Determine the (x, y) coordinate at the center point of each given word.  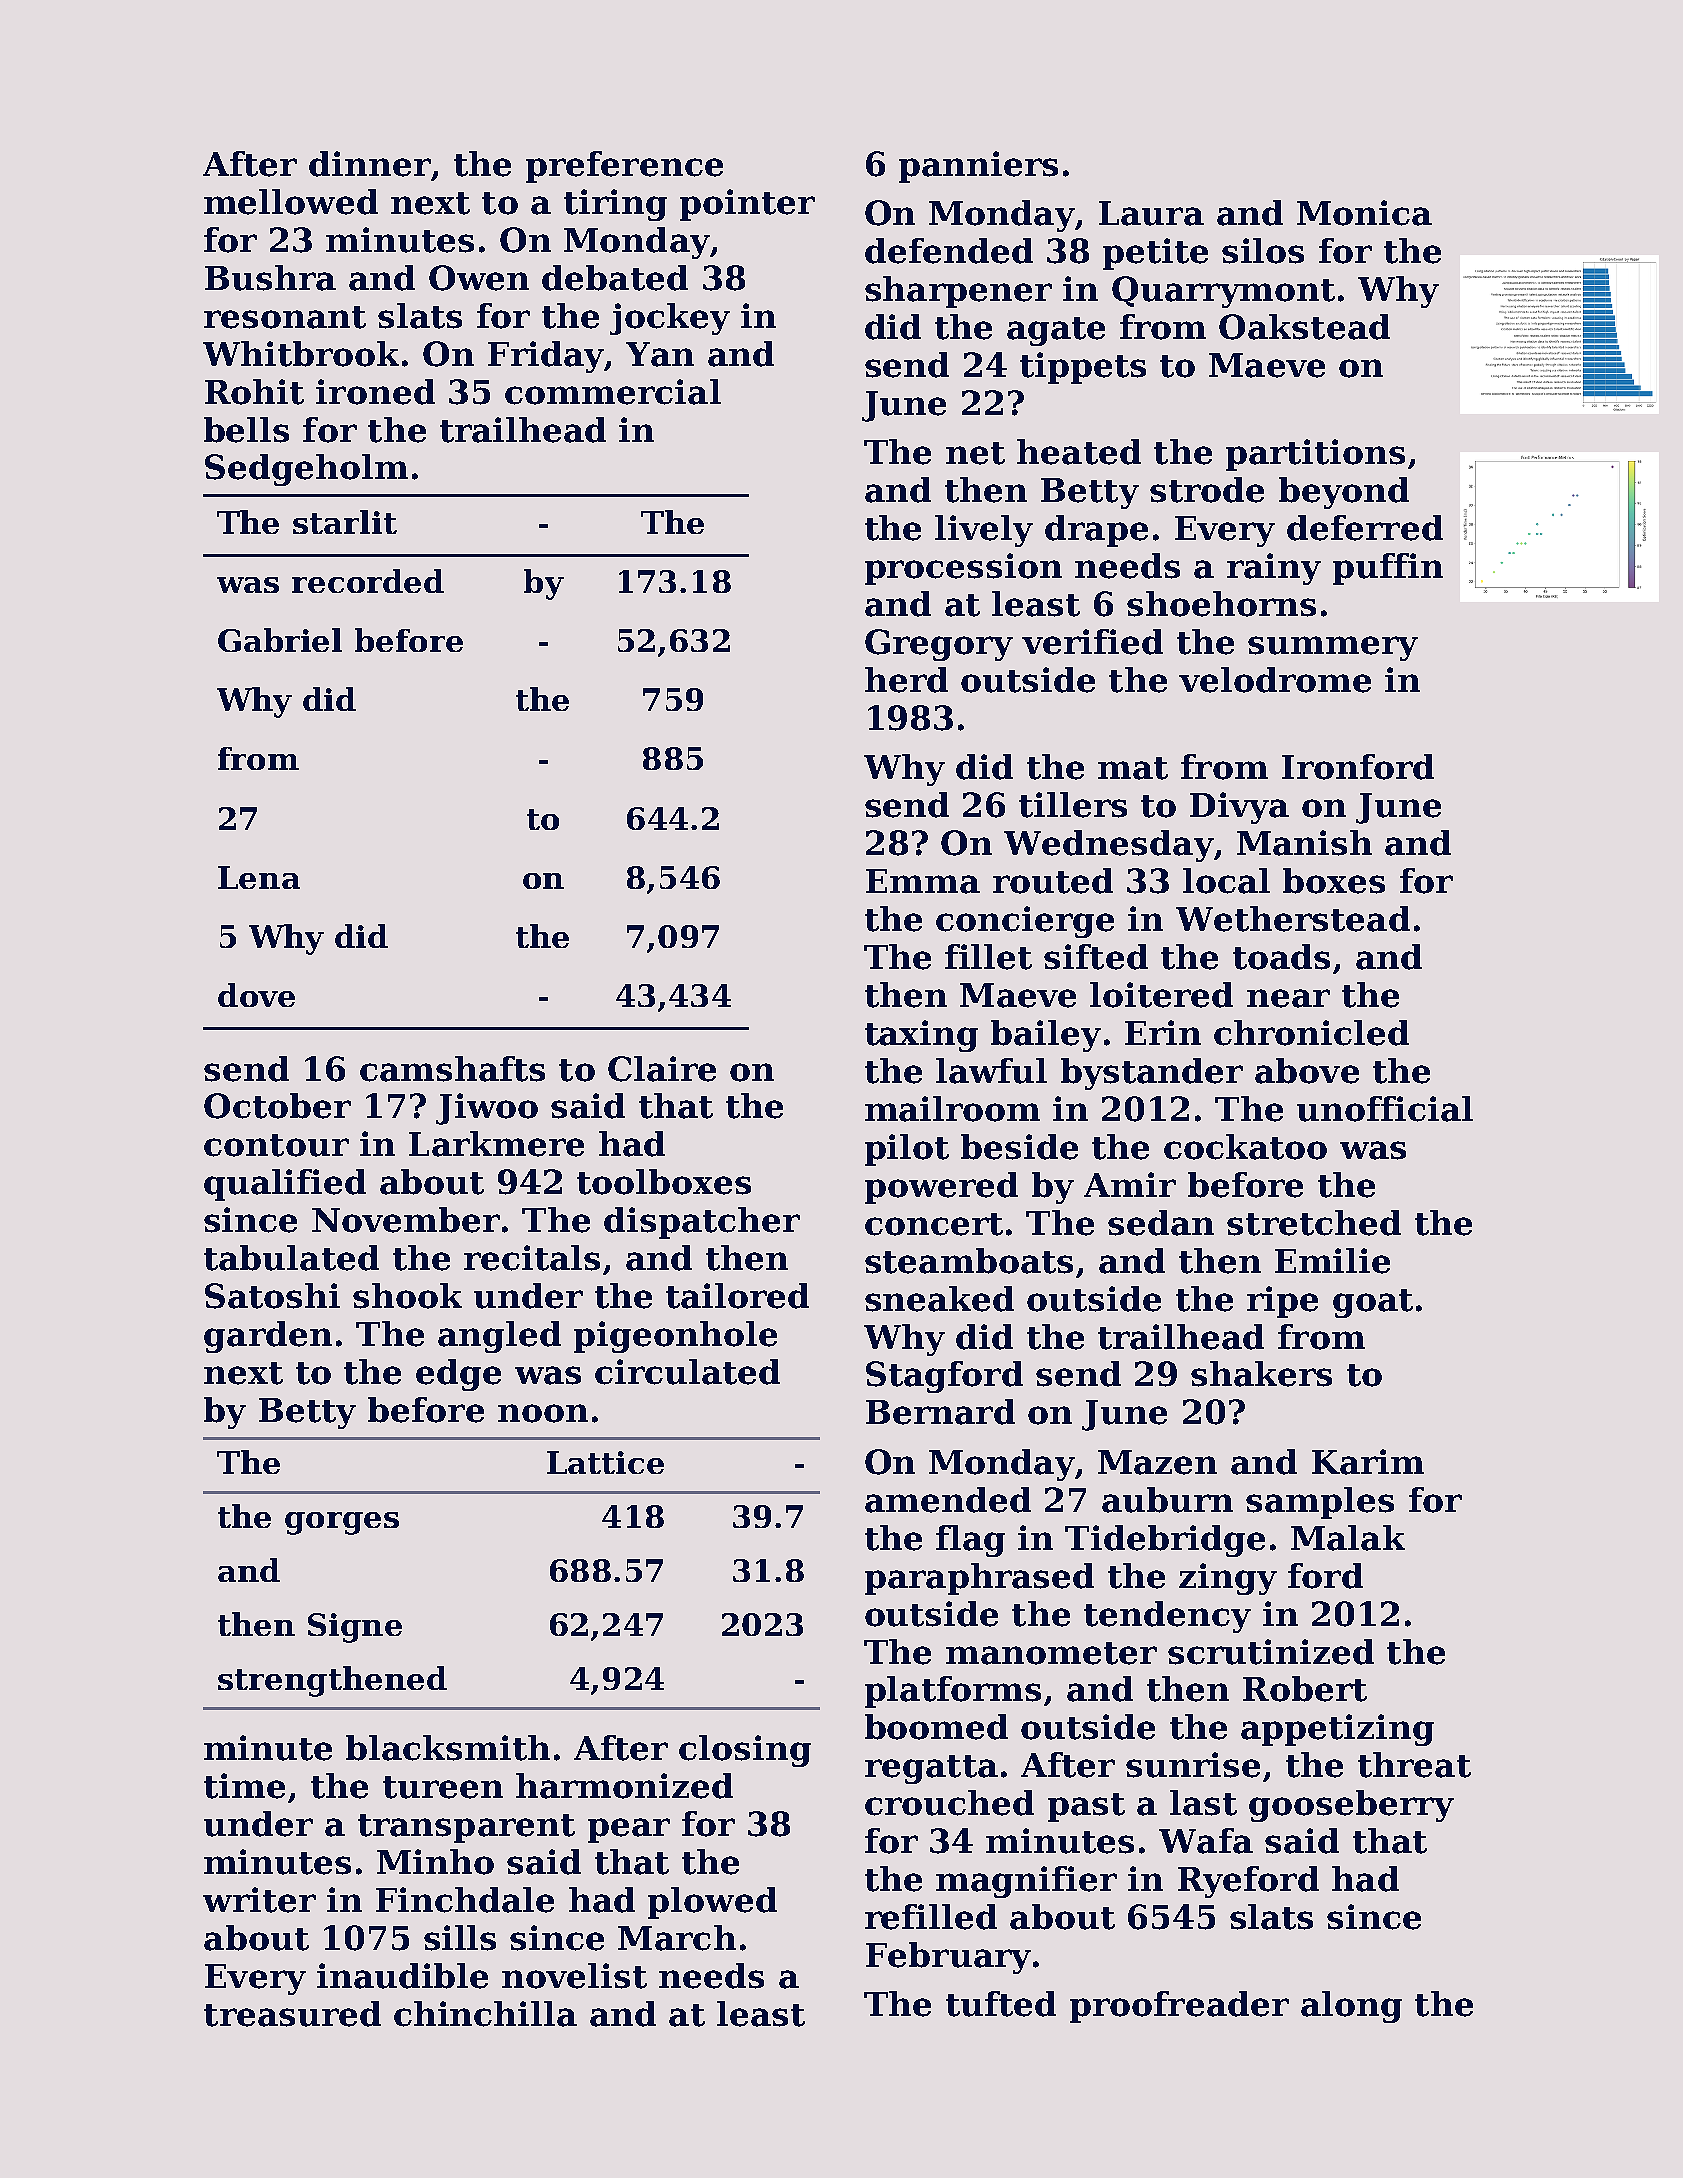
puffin (1388, 569)
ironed (375, 392)
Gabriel (280, 640)
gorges (342, 1523)
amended (948, 1500)
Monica (1364, 213)
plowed (712, 1903)
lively (984, 531)
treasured (292, 2014)
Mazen (1157, 1462)
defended (949, 251)
